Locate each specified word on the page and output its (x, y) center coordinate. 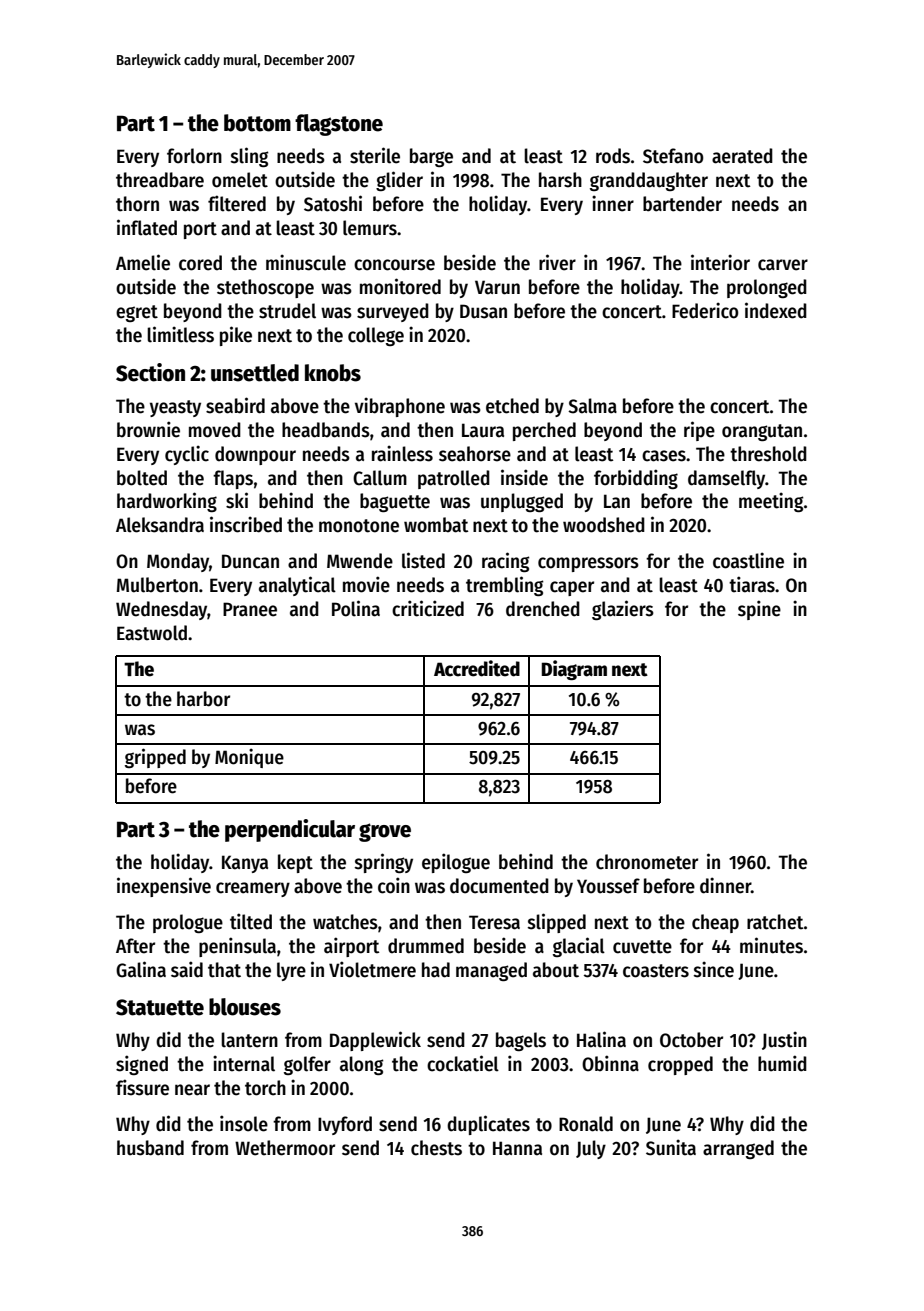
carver (783, 265)
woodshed (604, 525)
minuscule (306, 262)
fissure (142, 1087)
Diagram (574, 670)
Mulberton (157, 585)
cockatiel (463, 1063)
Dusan (483, 311)
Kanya (245, 864)
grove (385, 832)
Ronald (586, 1124)
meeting (771, 502)
